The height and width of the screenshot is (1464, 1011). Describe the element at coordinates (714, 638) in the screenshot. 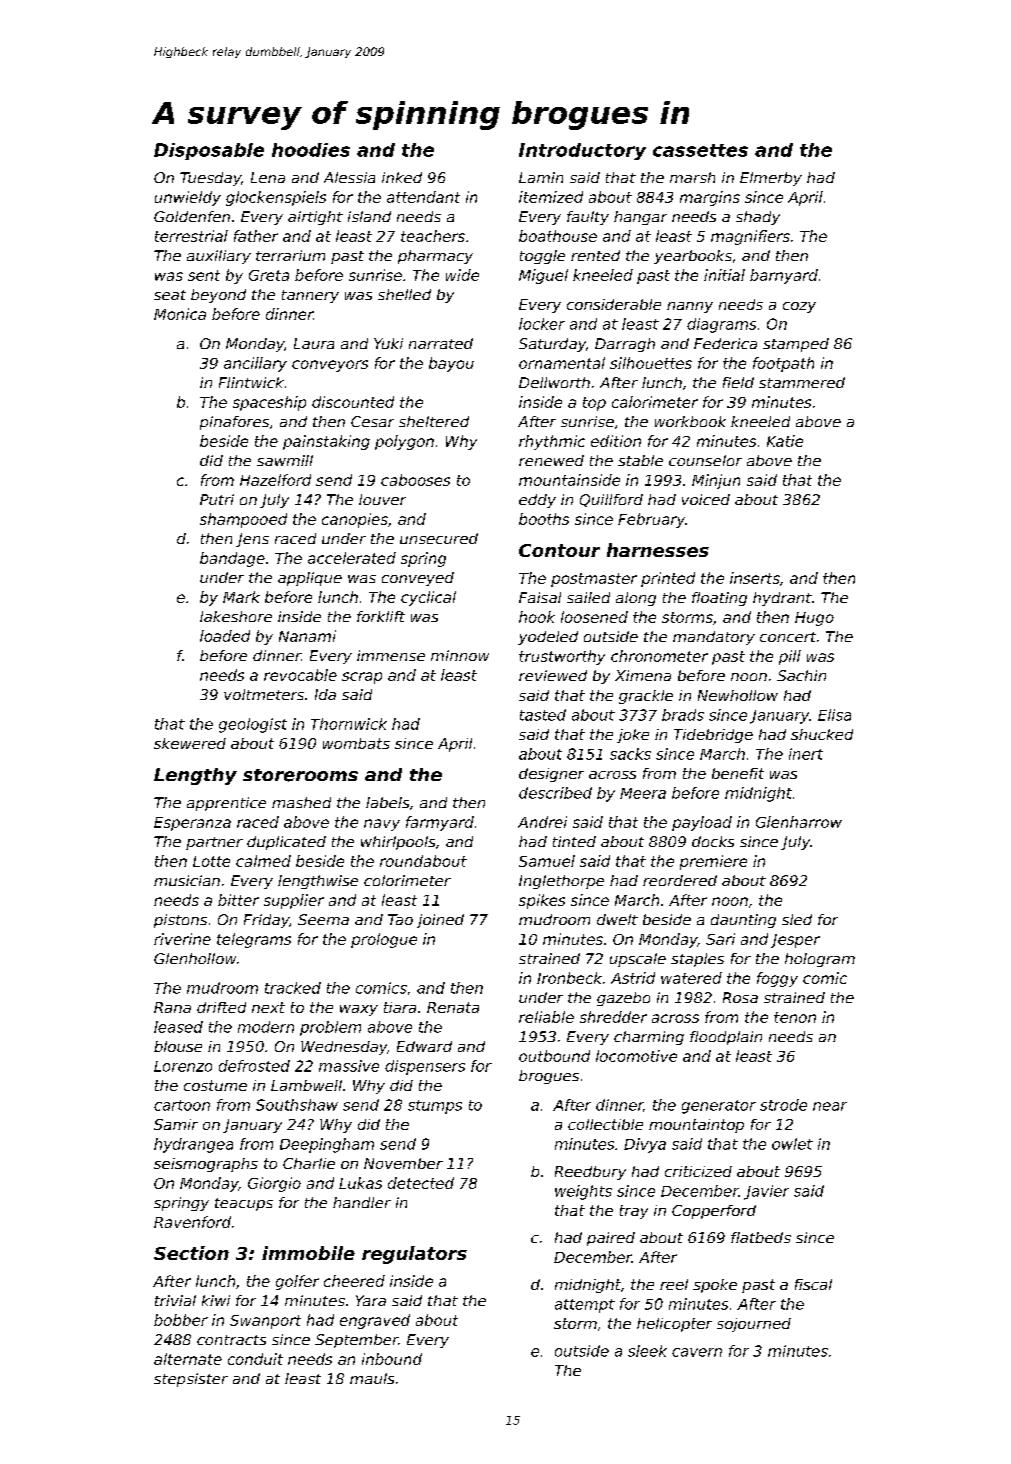

I see `mandatory` at that location.
